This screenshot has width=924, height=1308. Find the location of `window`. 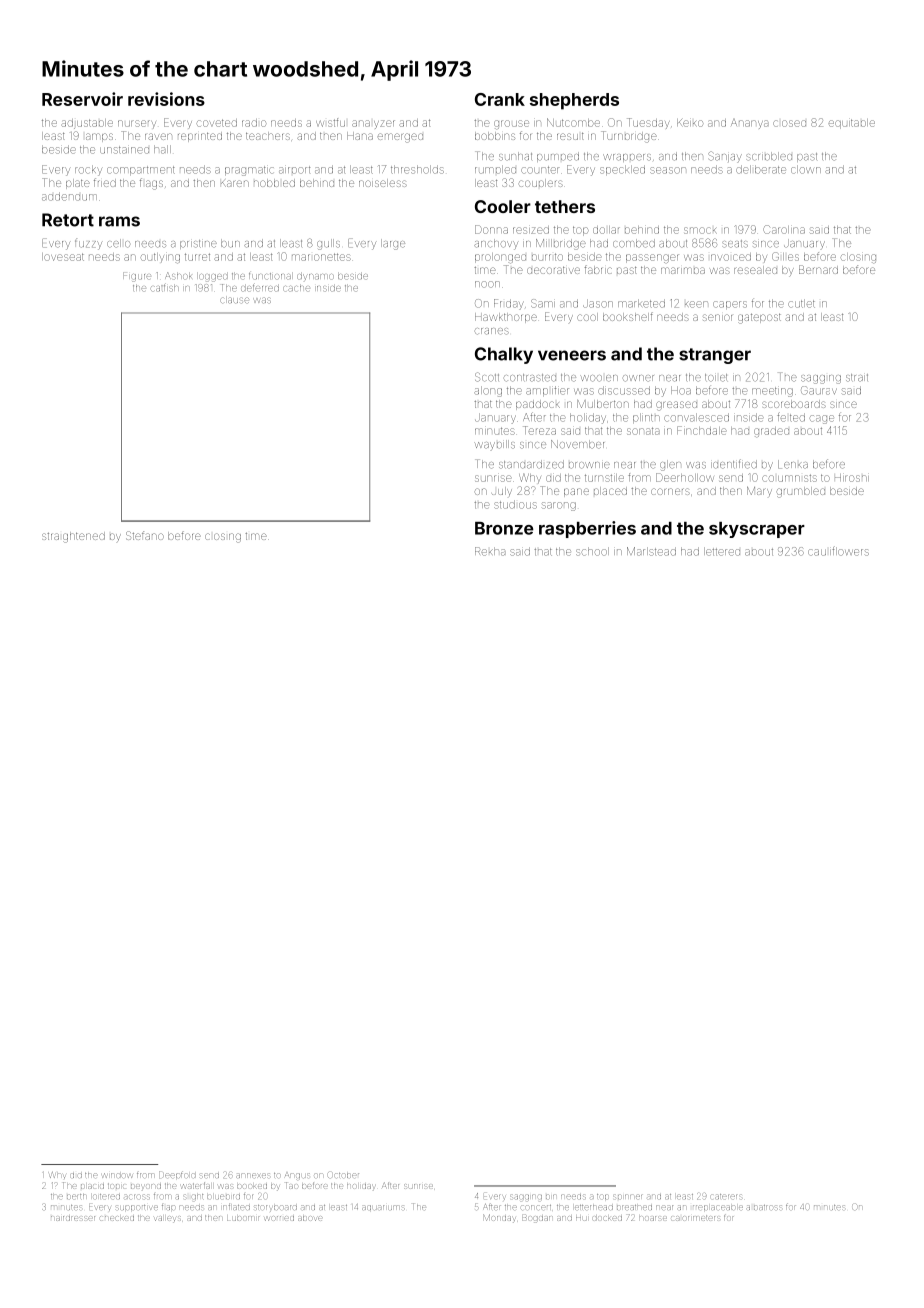

window is located at coordinates (117, 1175).
